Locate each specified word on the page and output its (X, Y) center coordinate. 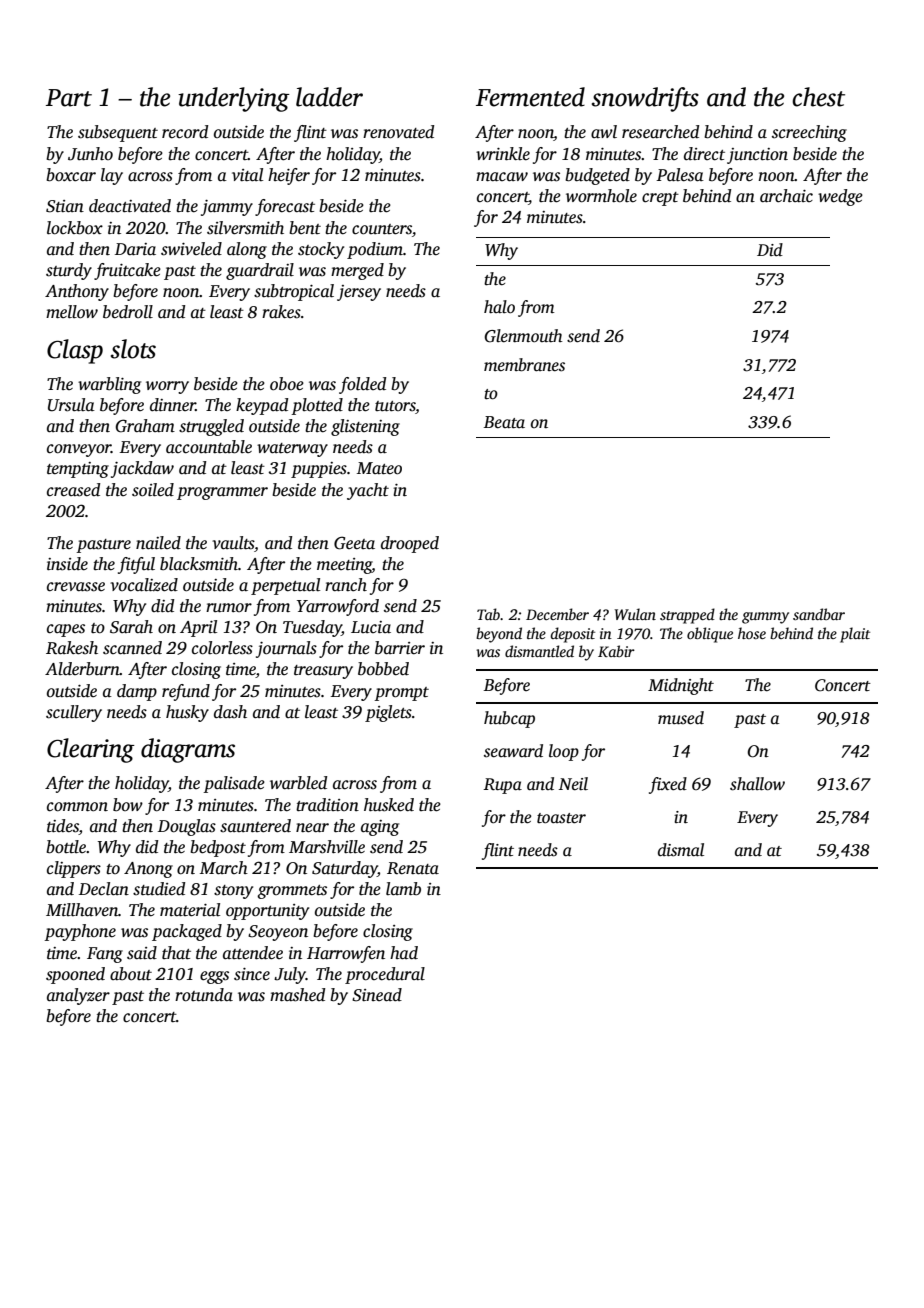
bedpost (218, 848)
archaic (786, 196)
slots (133, 349)
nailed (158, 543)
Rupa (502, 786)
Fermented (530, 97)
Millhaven (82, 910)
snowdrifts (645, 99)
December (557, 614)
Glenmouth (523, 336)
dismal (681, 850)
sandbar (819, 614)
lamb (403, 889)
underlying (234, 99)
